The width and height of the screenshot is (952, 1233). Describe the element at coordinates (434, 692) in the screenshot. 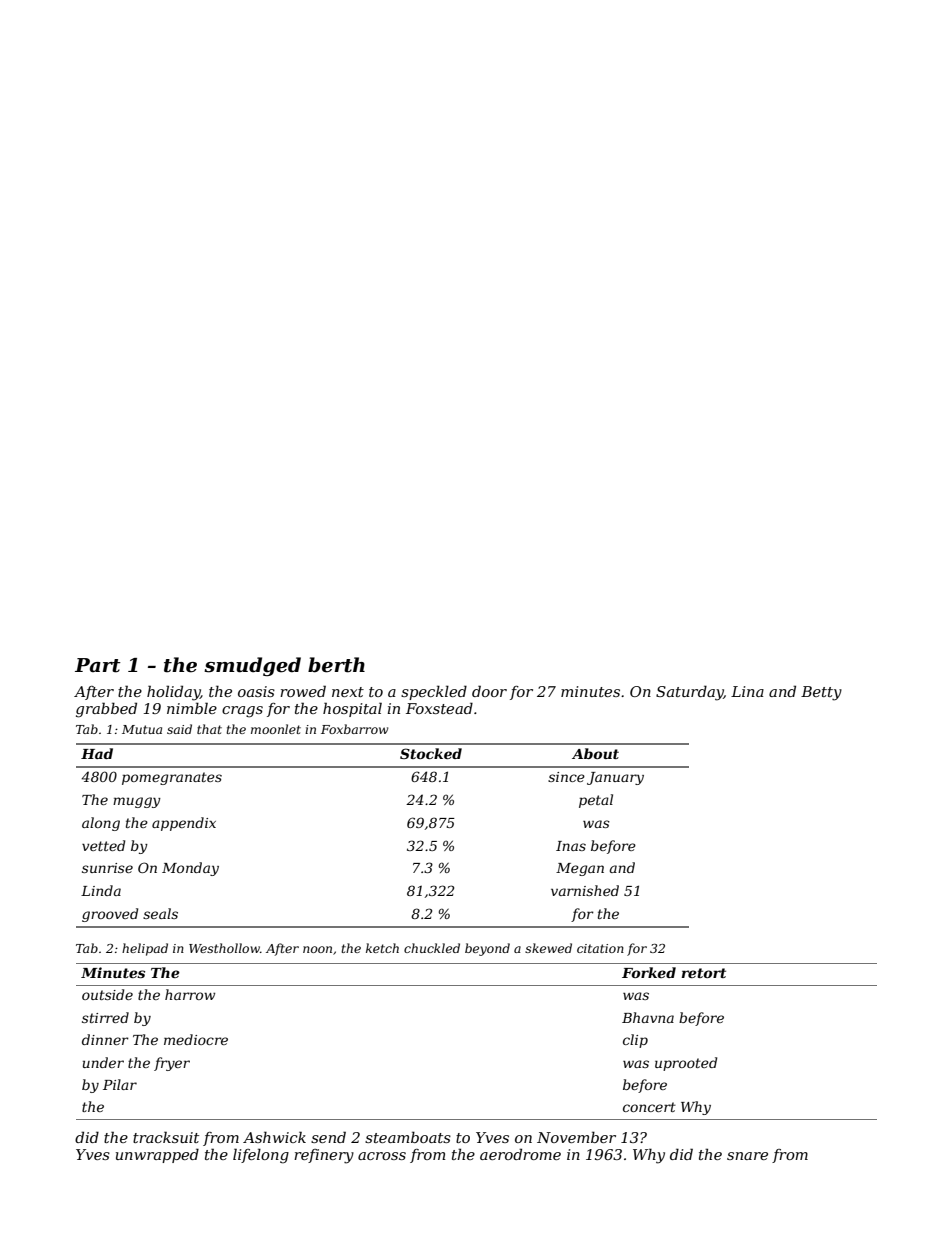

I see `speckled` at that location.
